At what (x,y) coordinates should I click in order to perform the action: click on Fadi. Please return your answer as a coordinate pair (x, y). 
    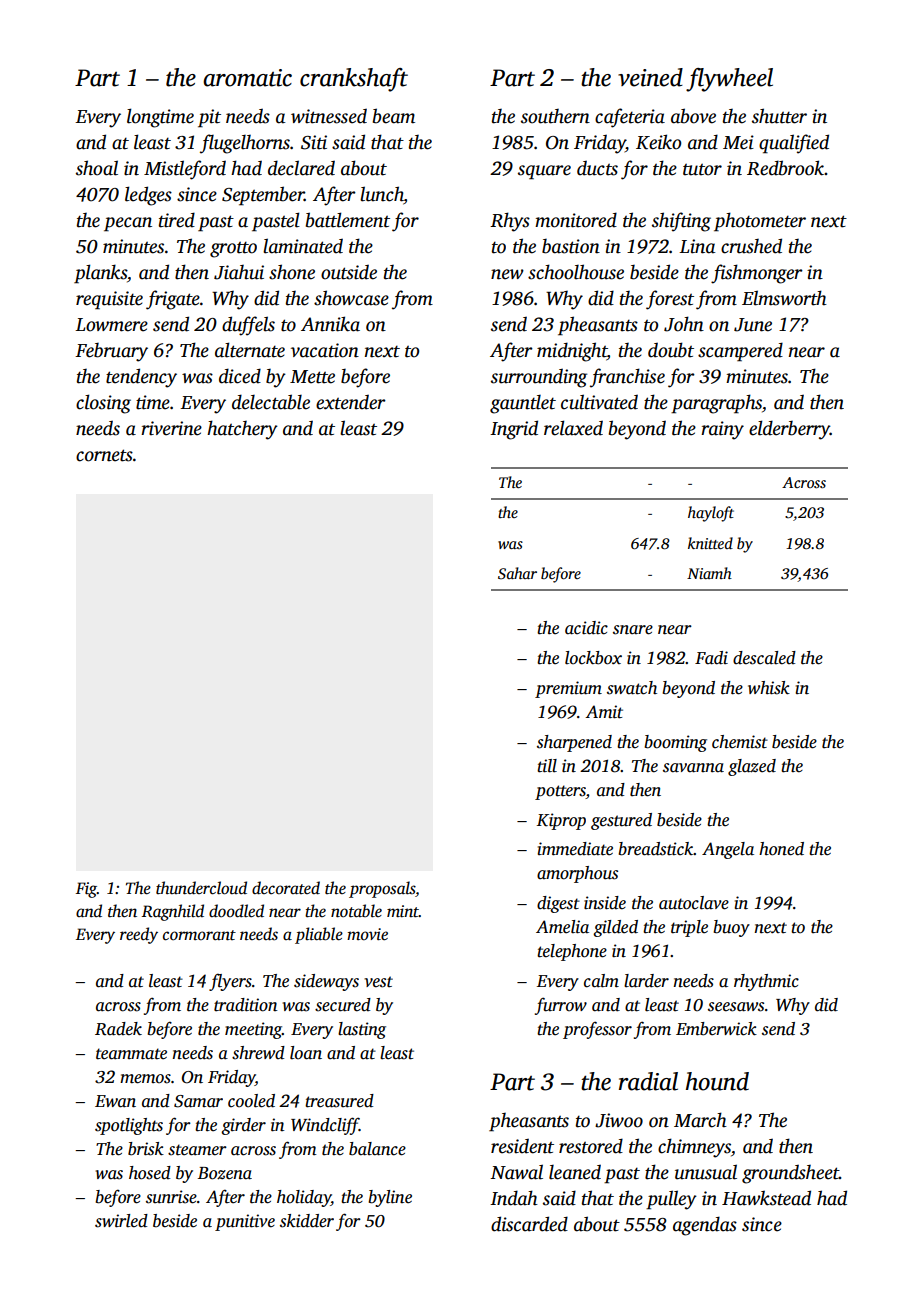
    Looking at the image, I should click on (711, 658).
